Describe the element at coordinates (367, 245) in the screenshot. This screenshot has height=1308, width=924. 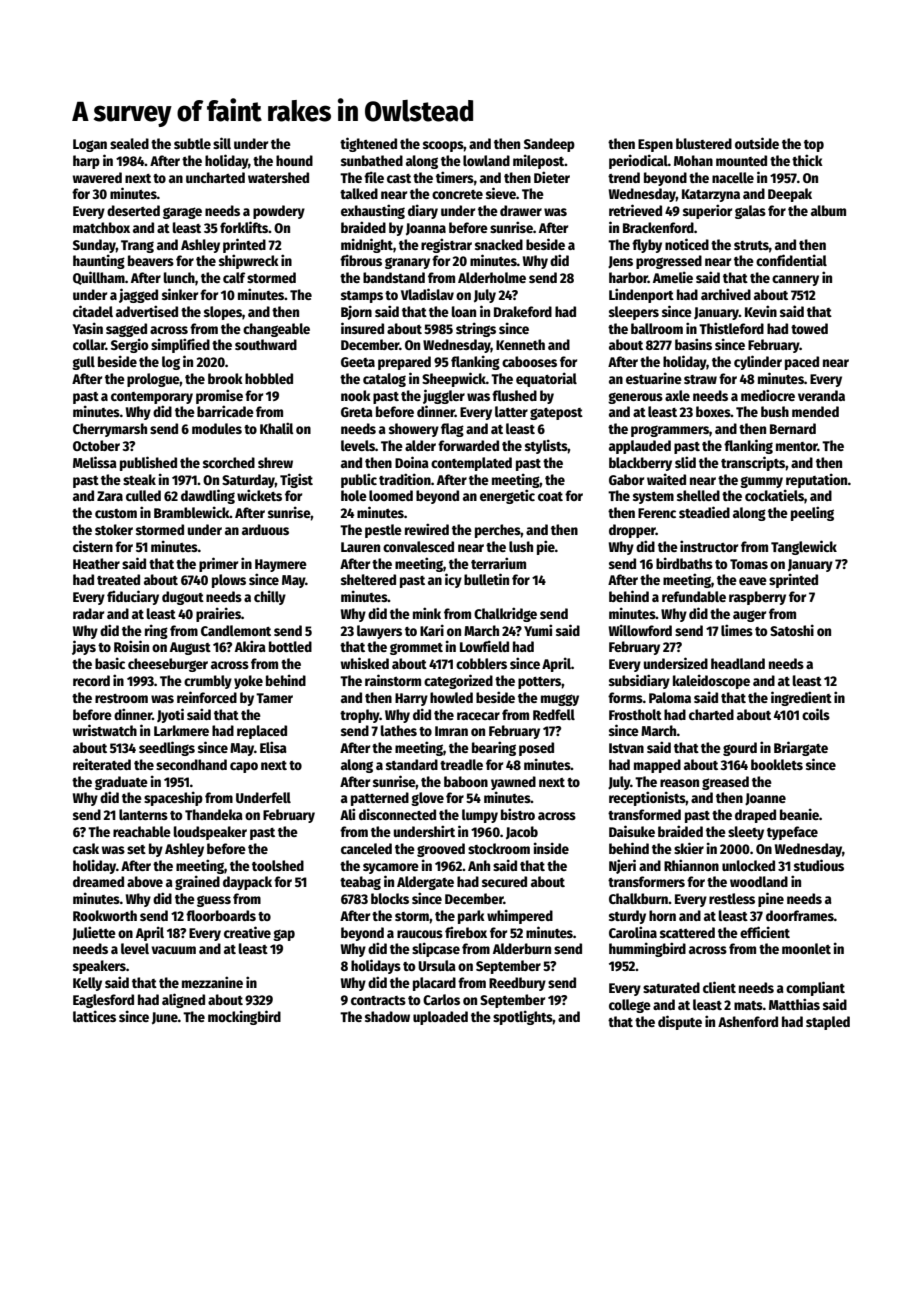
I see `midnight` at that location.
